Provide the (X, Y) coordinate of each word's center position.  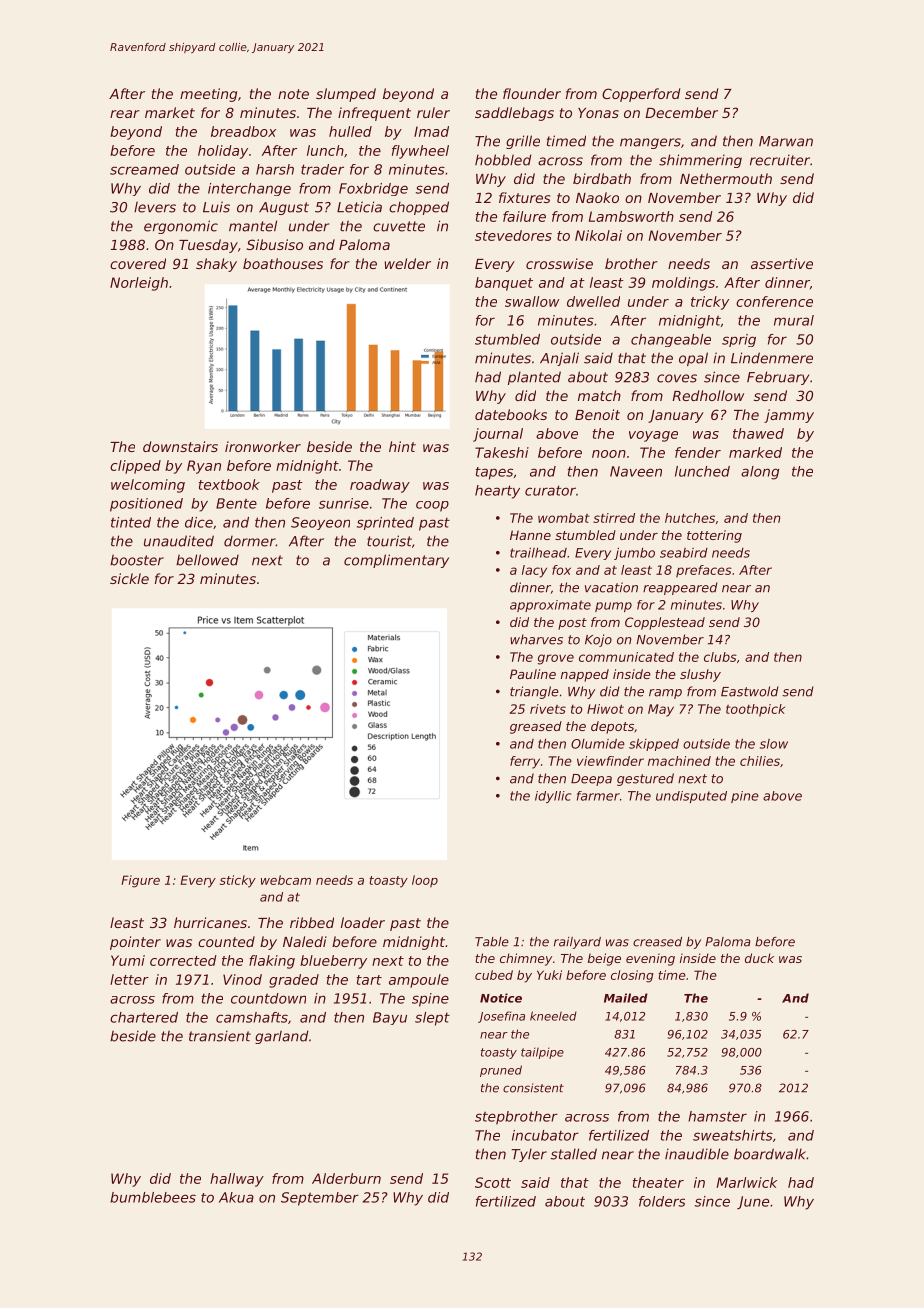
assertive (782, 263)
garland (282, 1037)
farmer (598, 796)
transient (220, 1036)
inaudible (697, 1154)
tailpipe (542, 1053)
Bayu (390, 1018)
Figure (140, 881)
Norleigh (139, 284)
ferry (525, 762)
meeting (208, 95)
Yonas (598, 113)
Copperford (641, 95)
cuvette (399, 226)
